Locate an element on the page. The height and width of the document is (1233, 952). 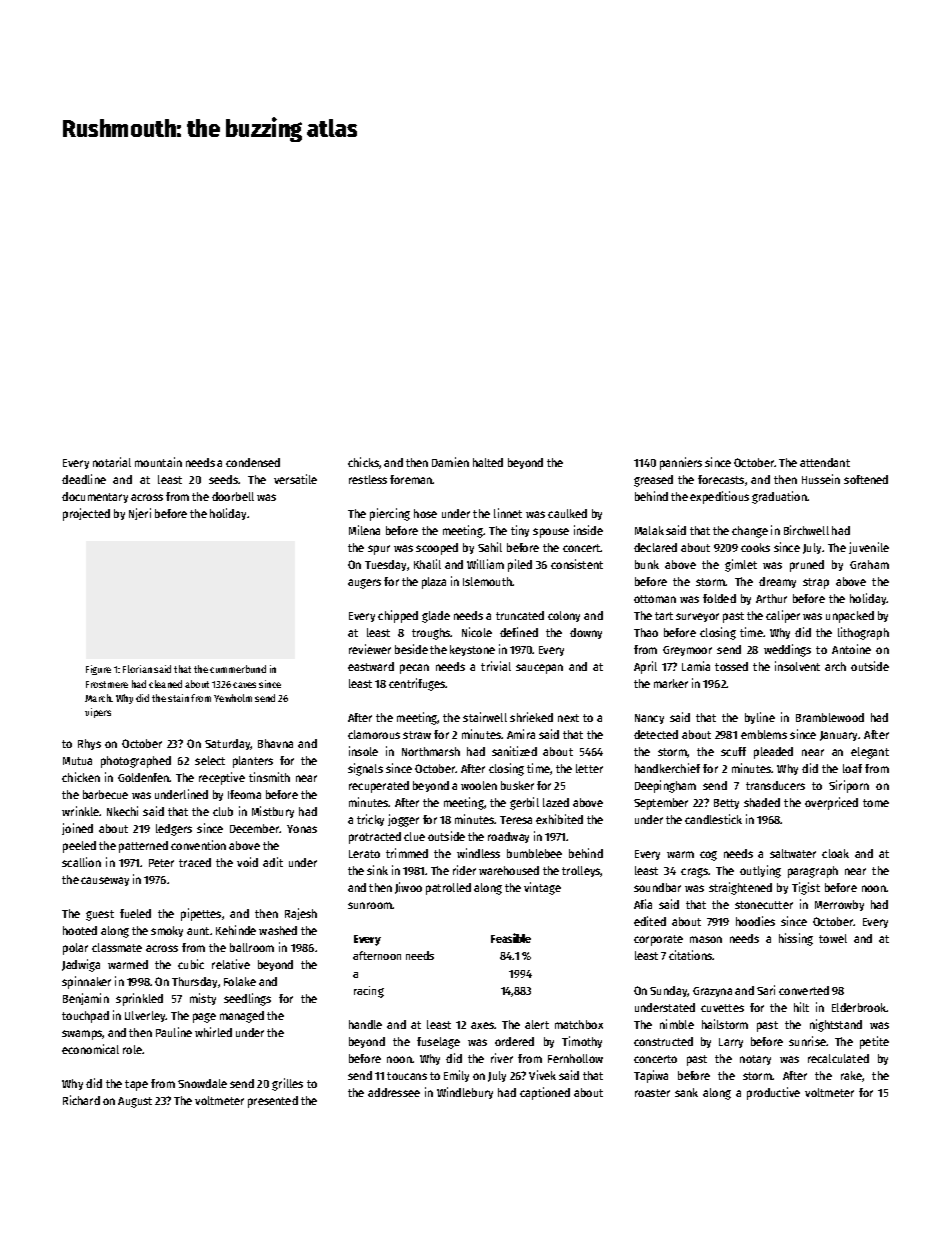
notarial is located at coordinates (112, 462).
